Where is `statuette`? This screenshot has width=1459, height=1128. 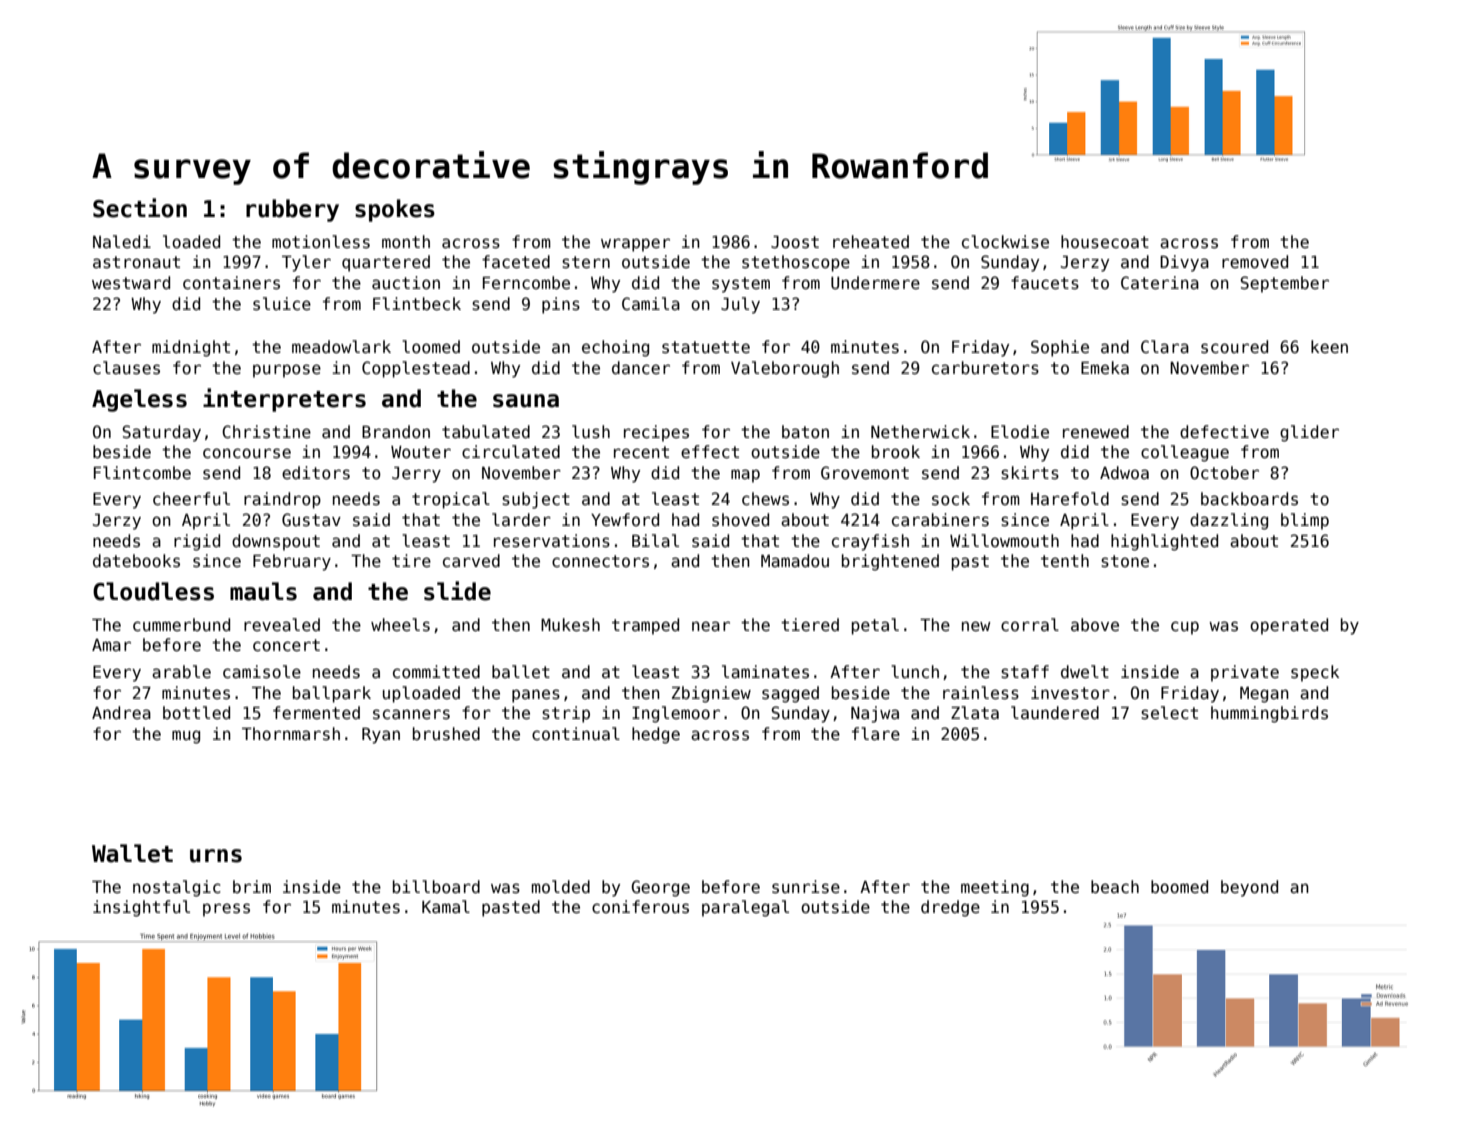
statuette is located at coordinates (706, 347).
